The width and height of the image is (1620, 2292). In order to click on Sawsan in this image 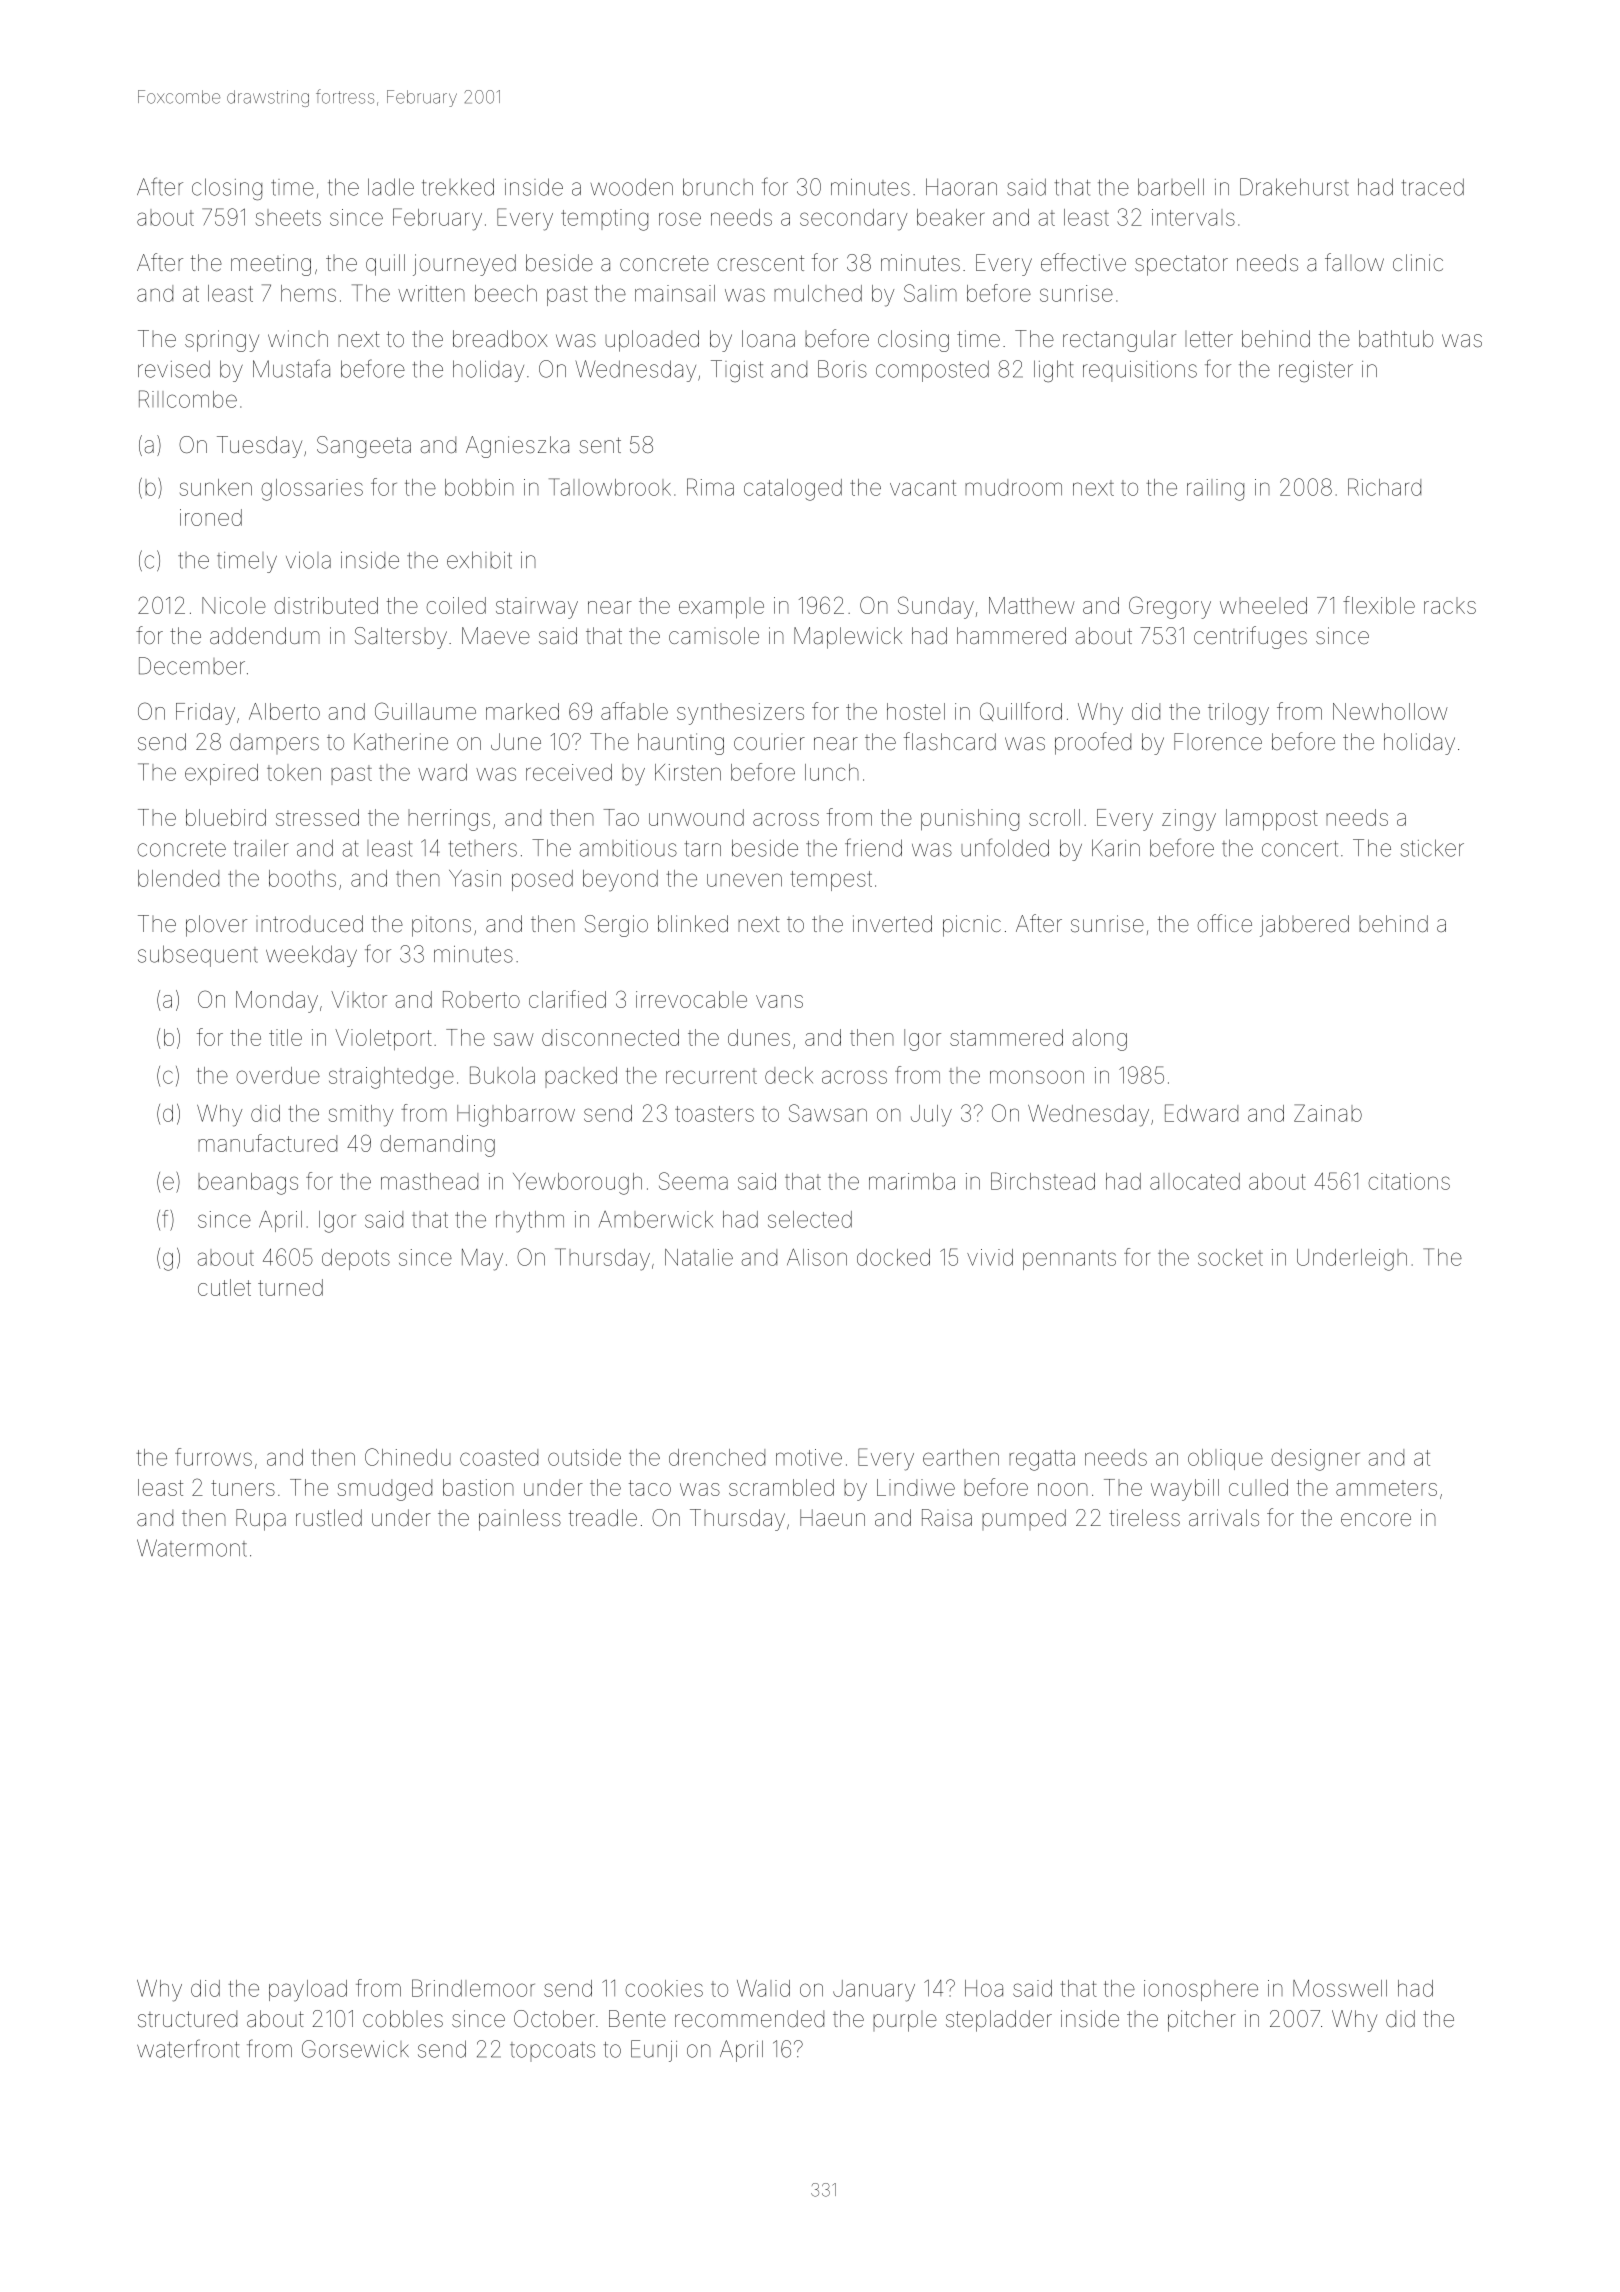, I will do `click(828, 1113)`.
